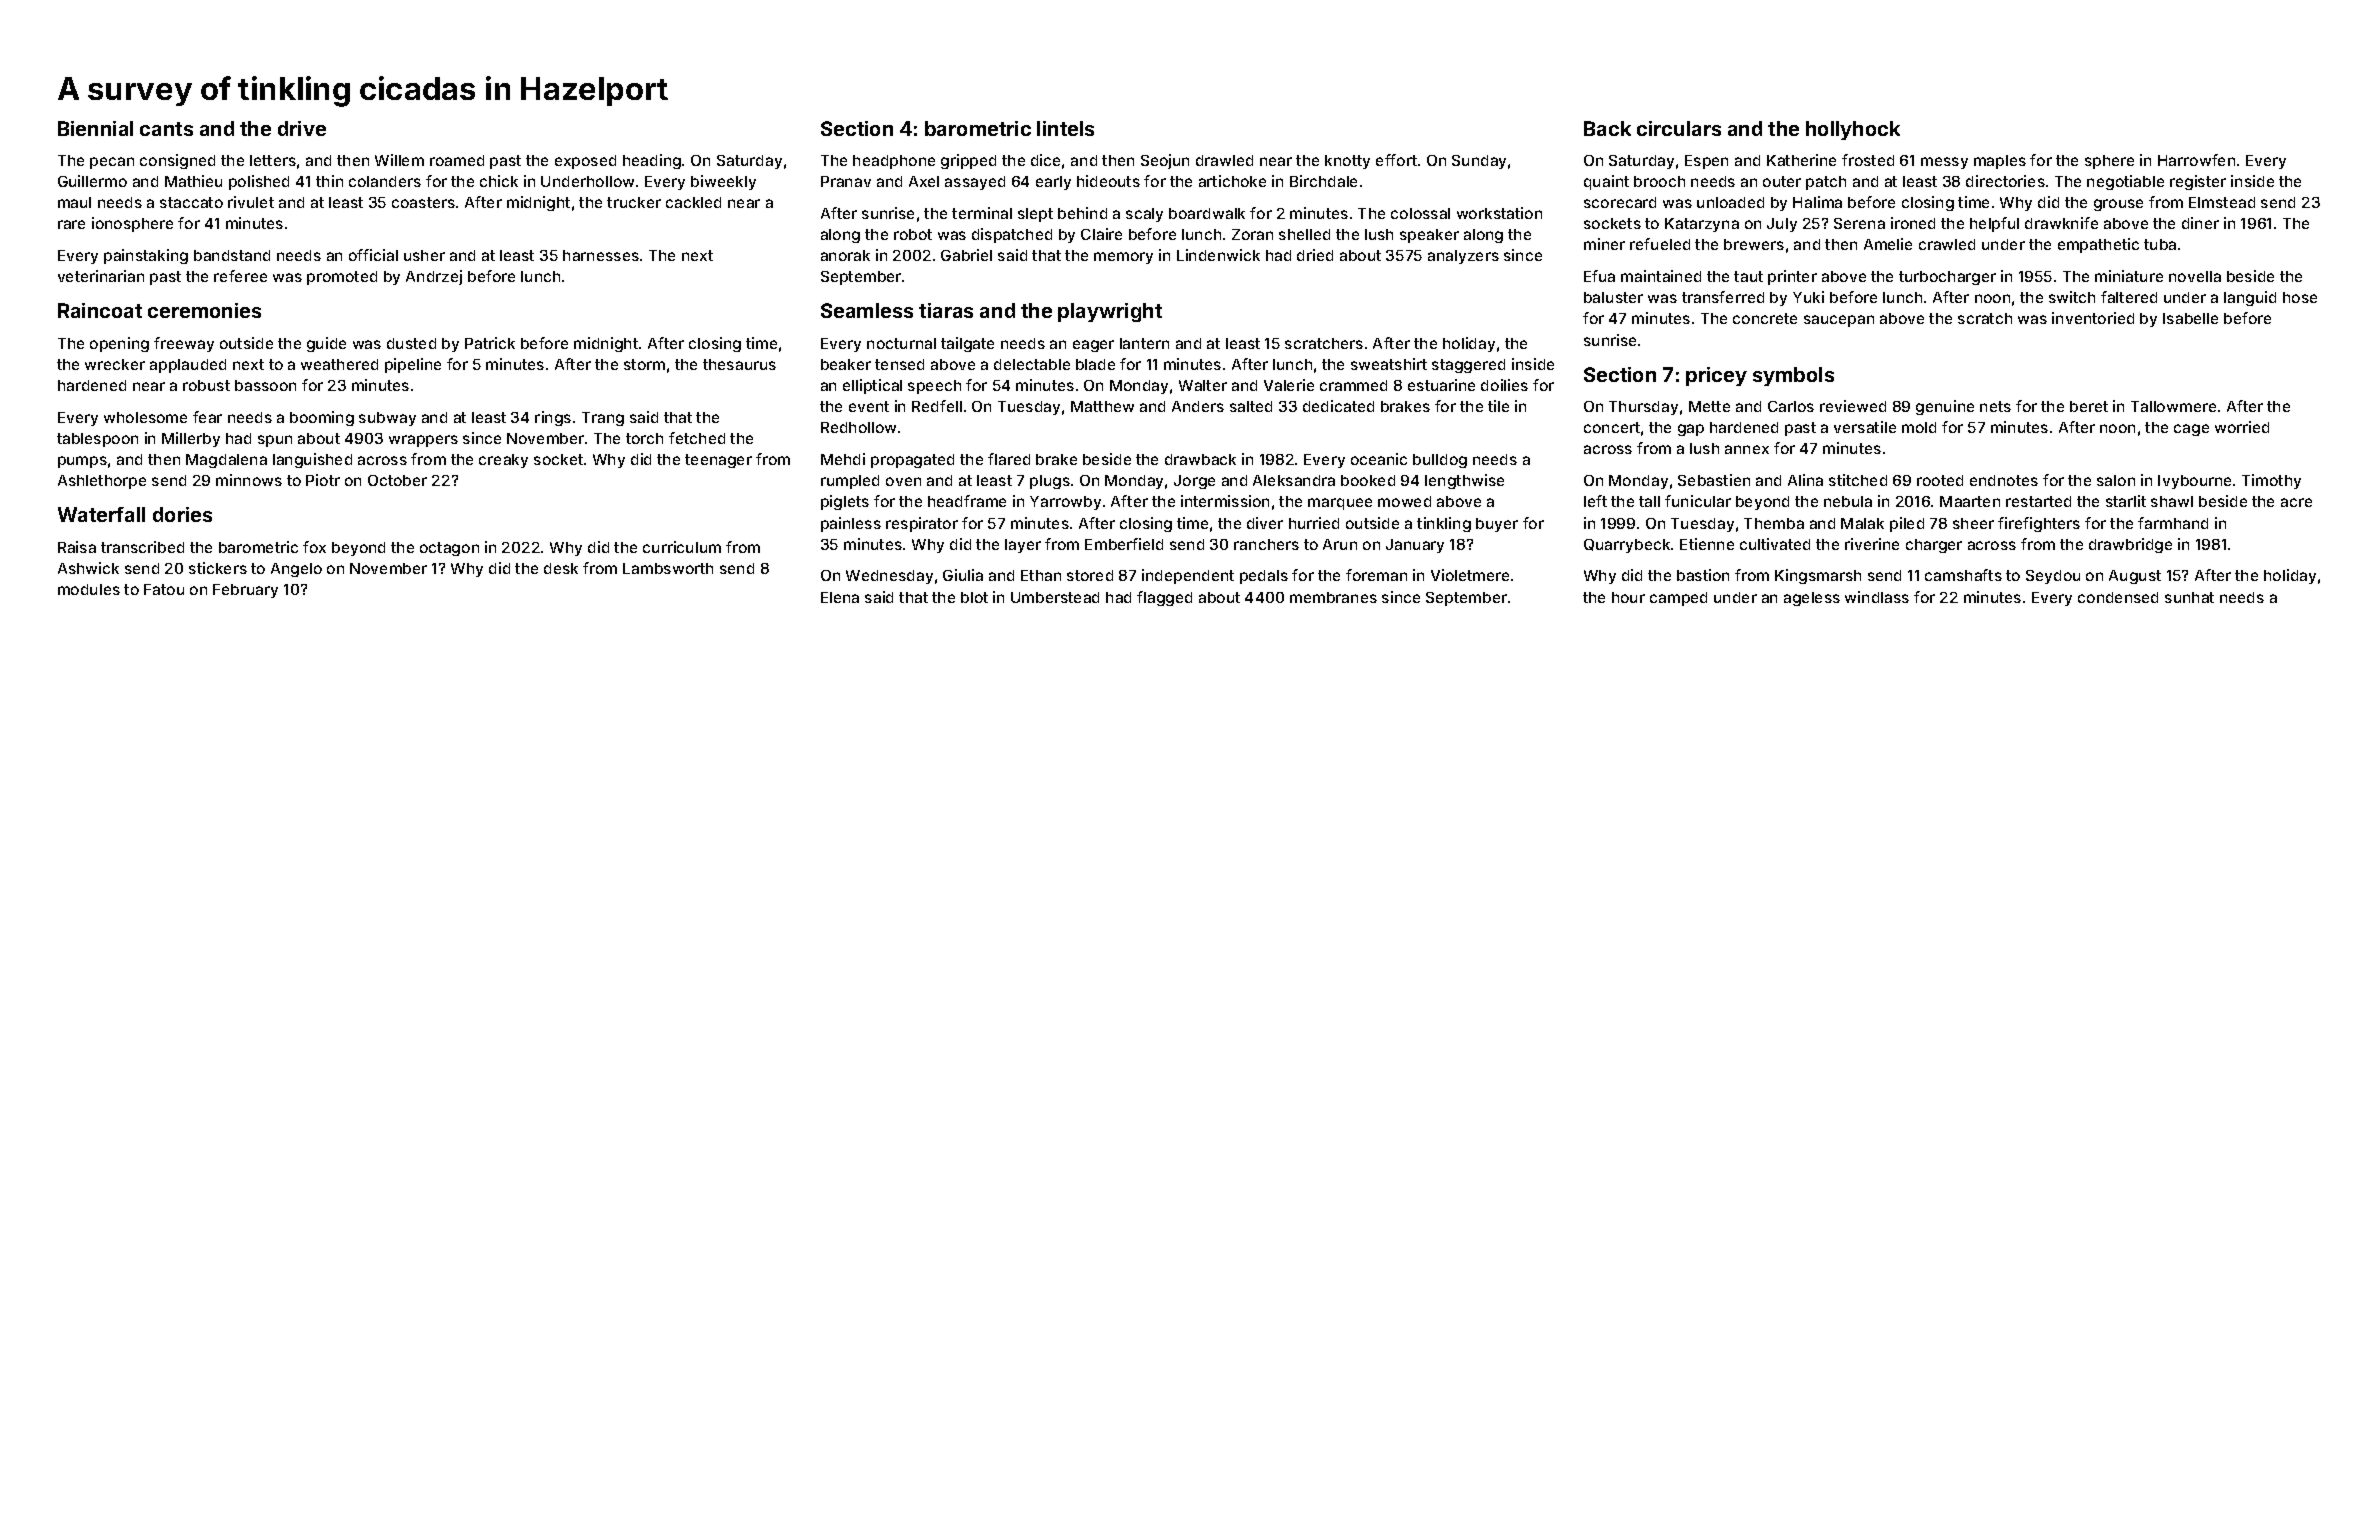  I want to click on cage, so click(2191, 430).
